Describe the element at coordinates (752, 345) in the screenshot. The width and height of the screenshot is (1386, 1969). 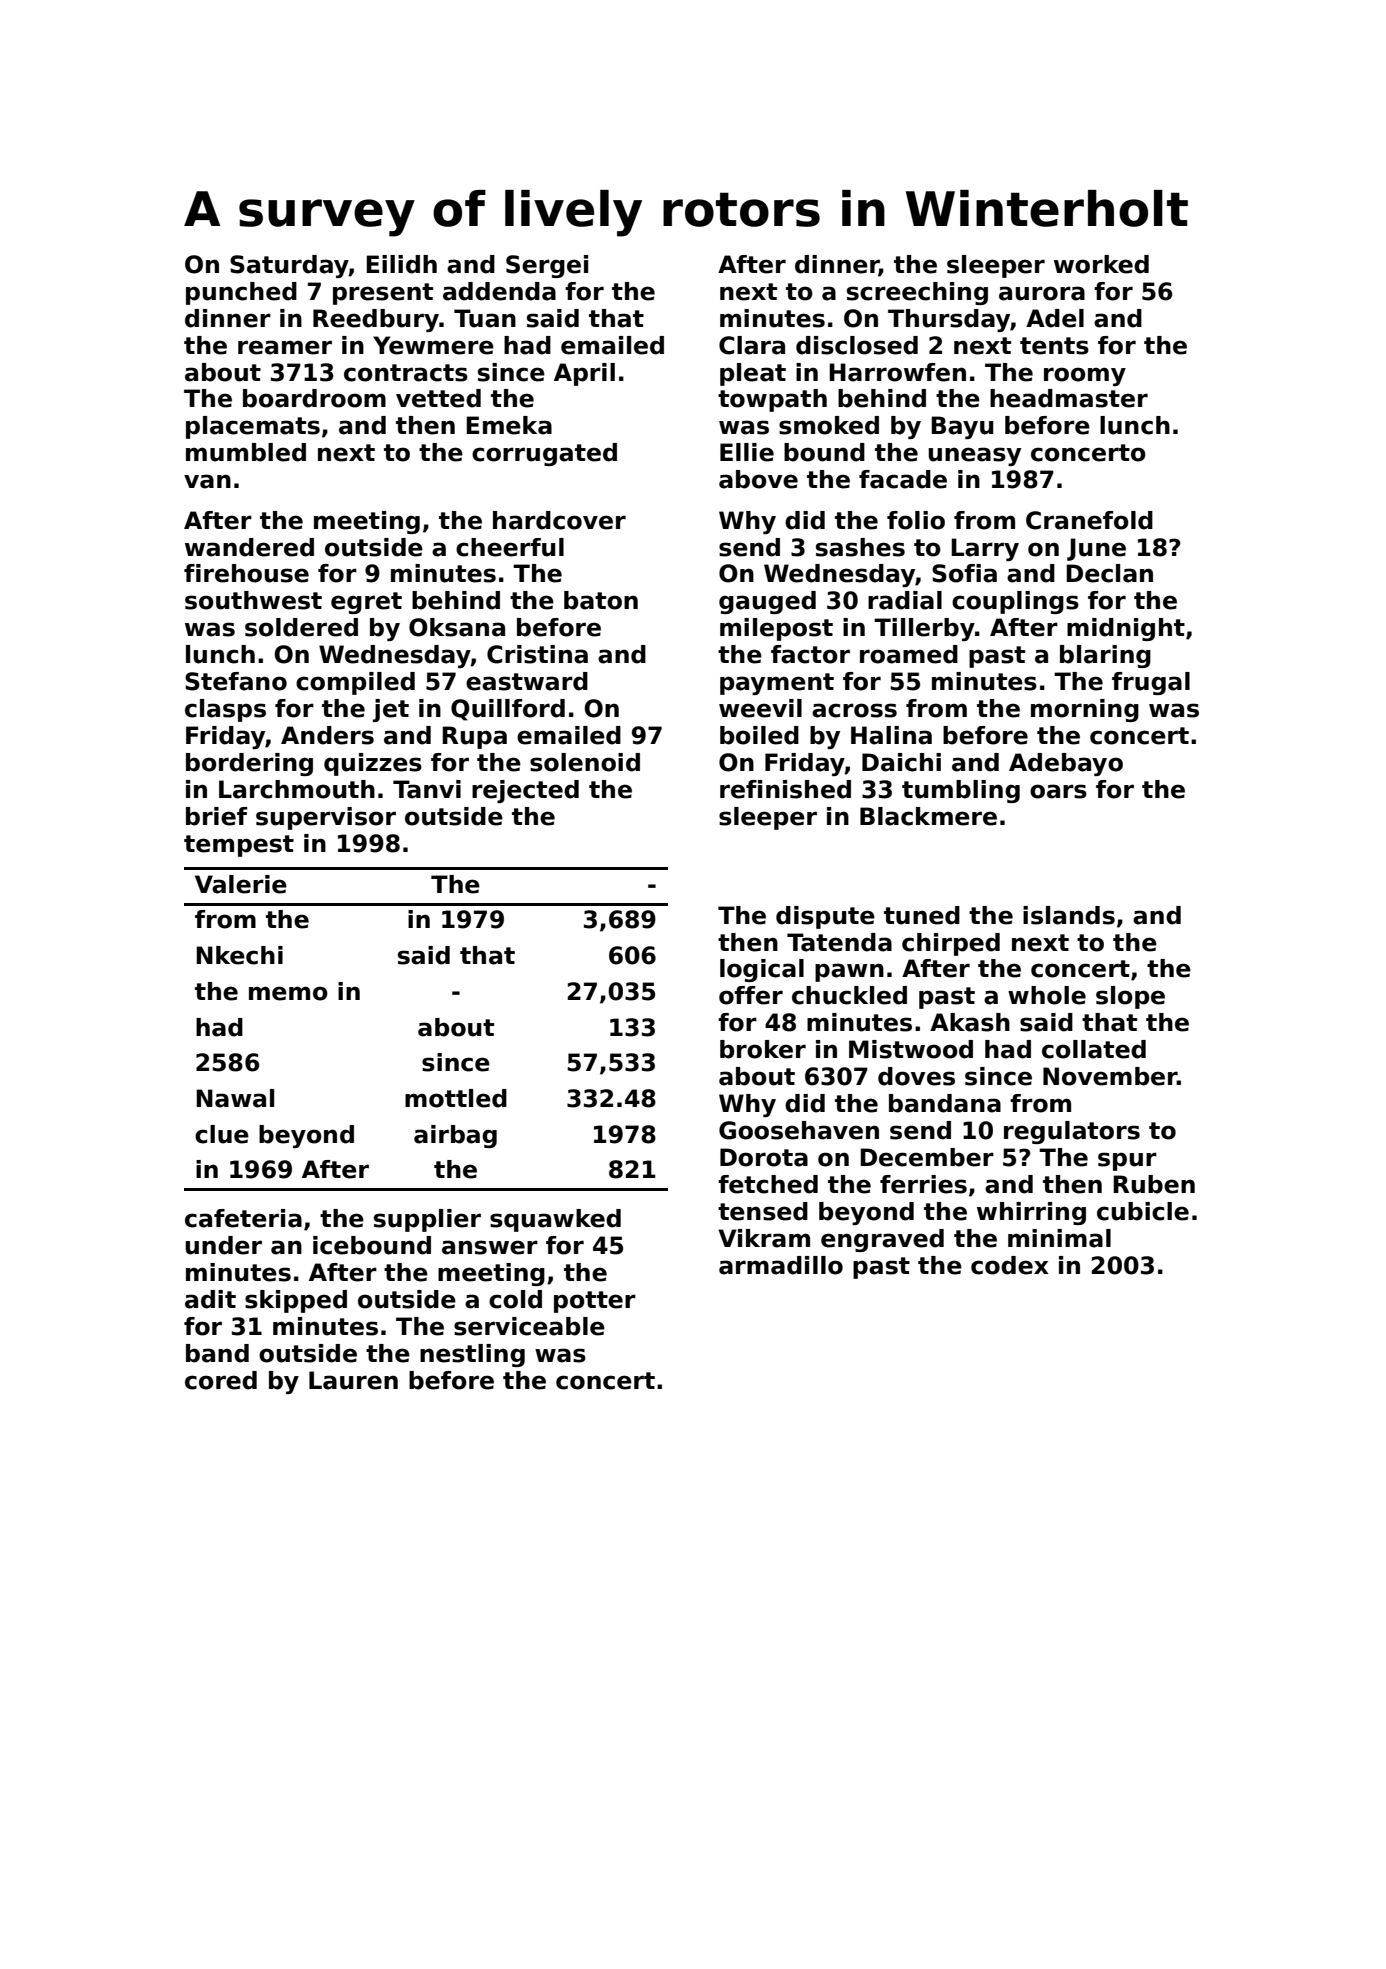
I see `Clara` at that location.
